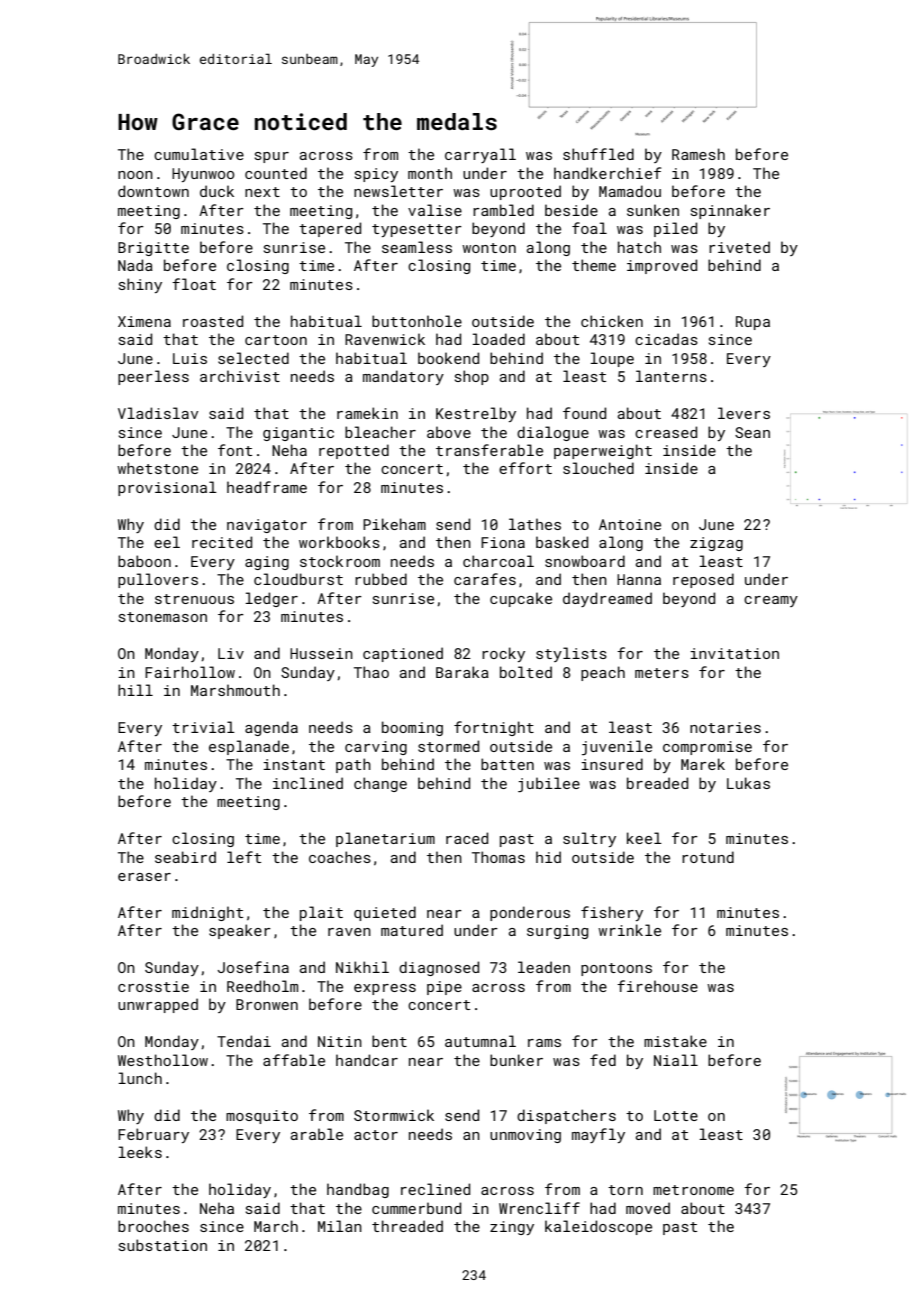 The image size is (924, 1308). I want to click on roasted, so click(213, 321).
